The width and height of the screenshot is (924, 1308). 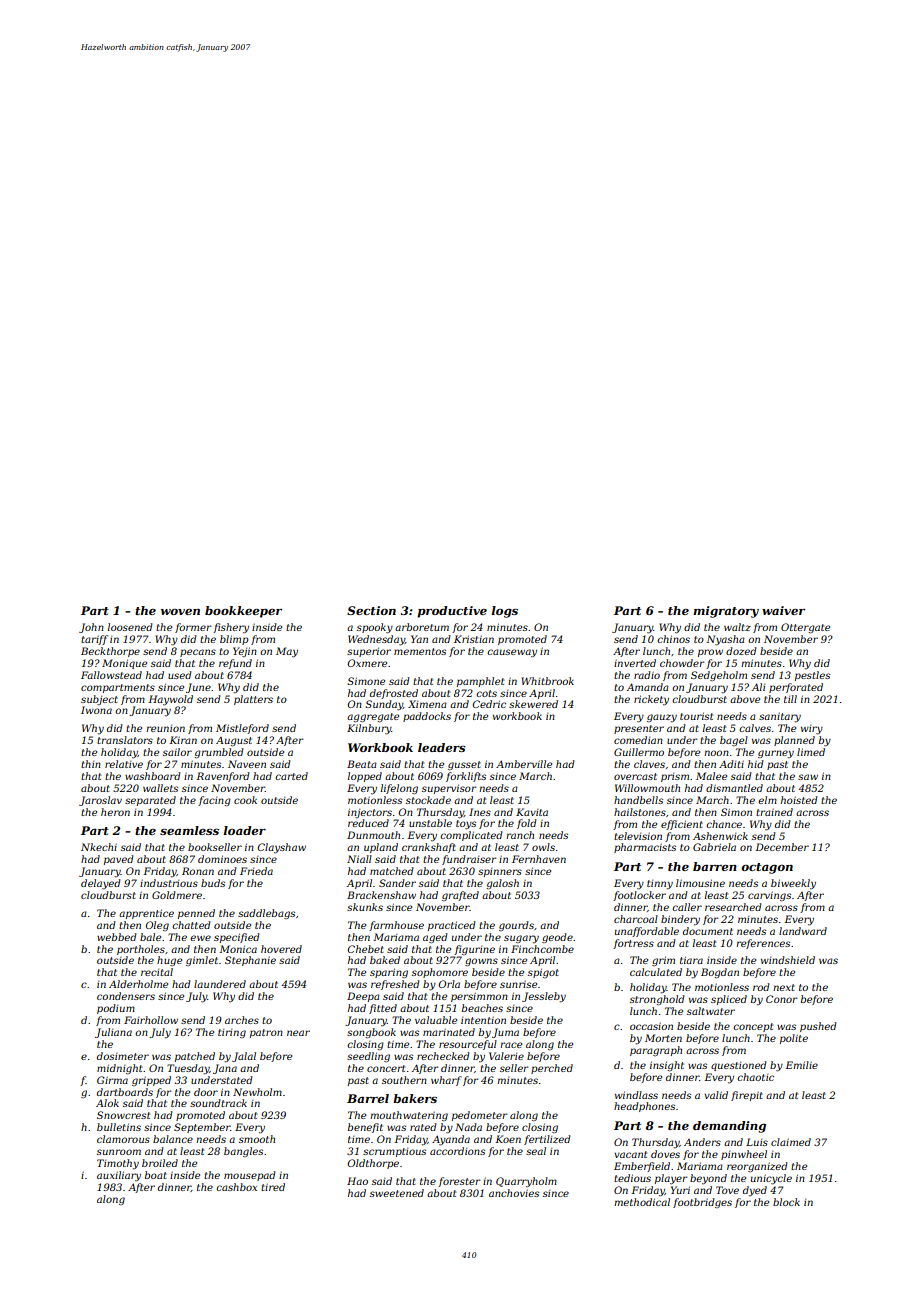 What do you see at coordinates (518, 984) in the screenshot?
I see `sunrise` at bounding box center [518, 984].
